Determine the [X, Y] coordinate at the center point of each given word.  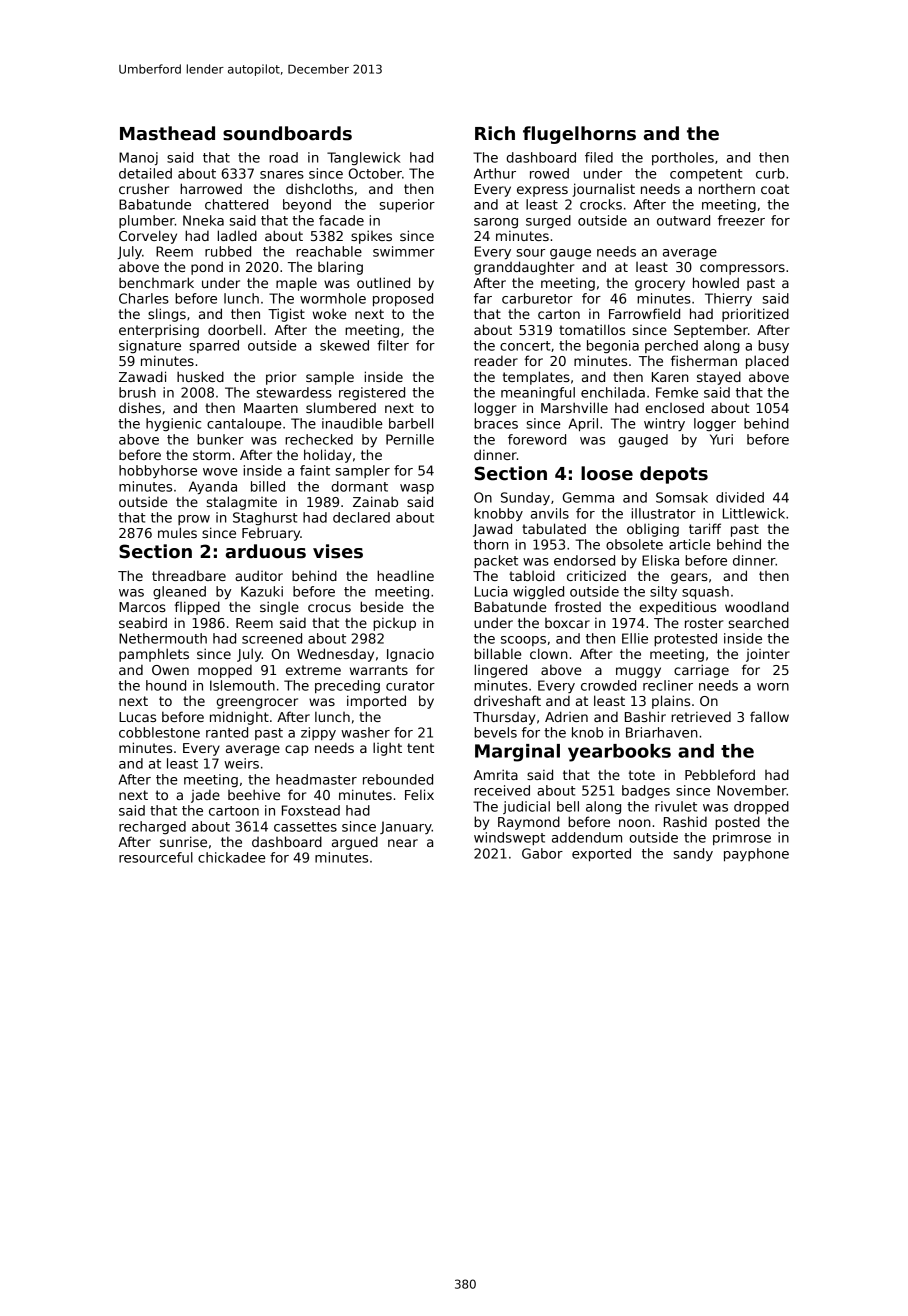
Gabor [542, 853]
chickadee [232, 857]
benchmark [156, 282]
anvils [550, 513]
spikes [371, 237]
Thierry [728, 299]
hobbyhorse [158, 471]
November [752, 790]
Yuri [721, 439]
